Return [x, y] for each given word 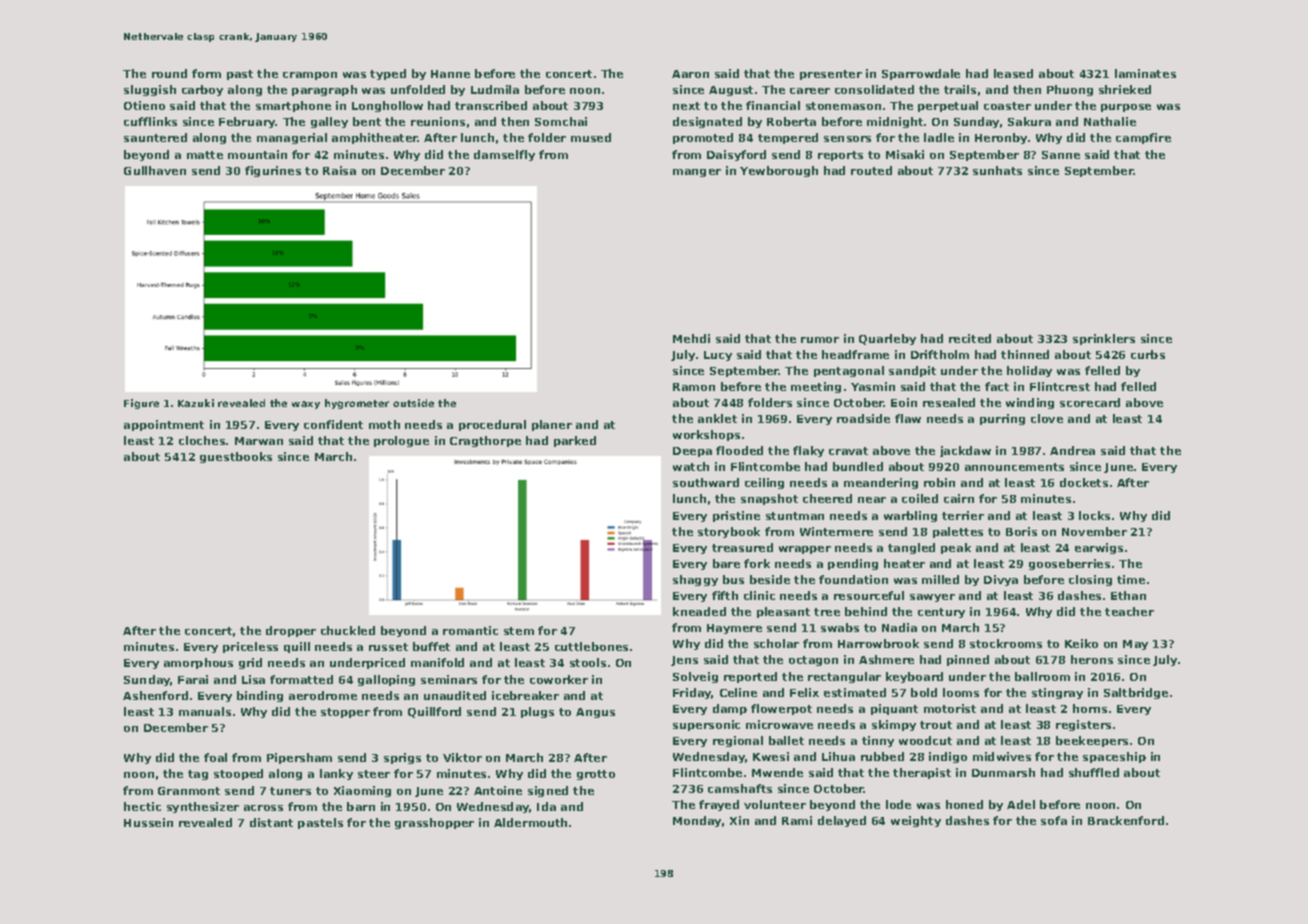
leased [1013, 73]
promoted [703, 138]
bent [367, 121]
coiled [920, 498]
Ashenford [155, 695]
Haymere [734, 629]
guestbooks [236, 457]
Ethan [1128, 595]
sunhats [997, 170]
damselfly [504, 155]
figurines [273, 171]
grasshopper [434, 823]
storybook [729, 532]
